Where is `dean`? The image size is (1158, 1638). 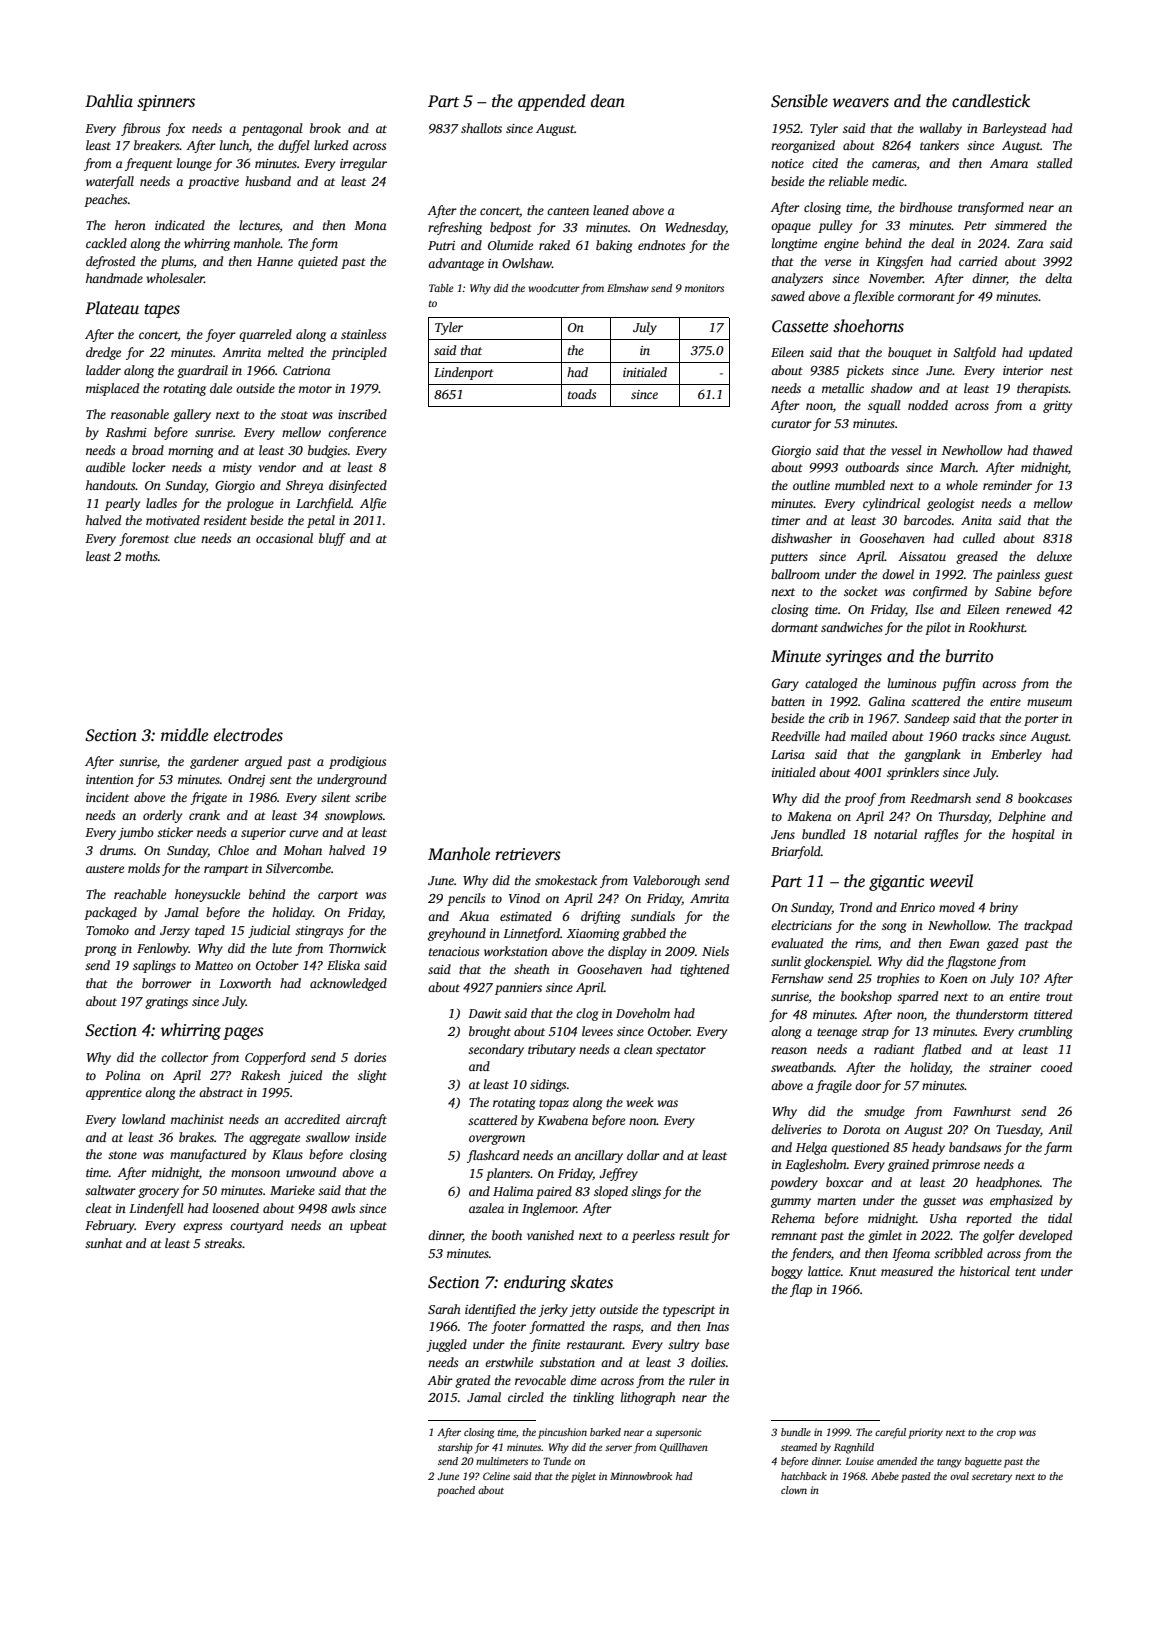
dean is located at coordinates (608, 100).
